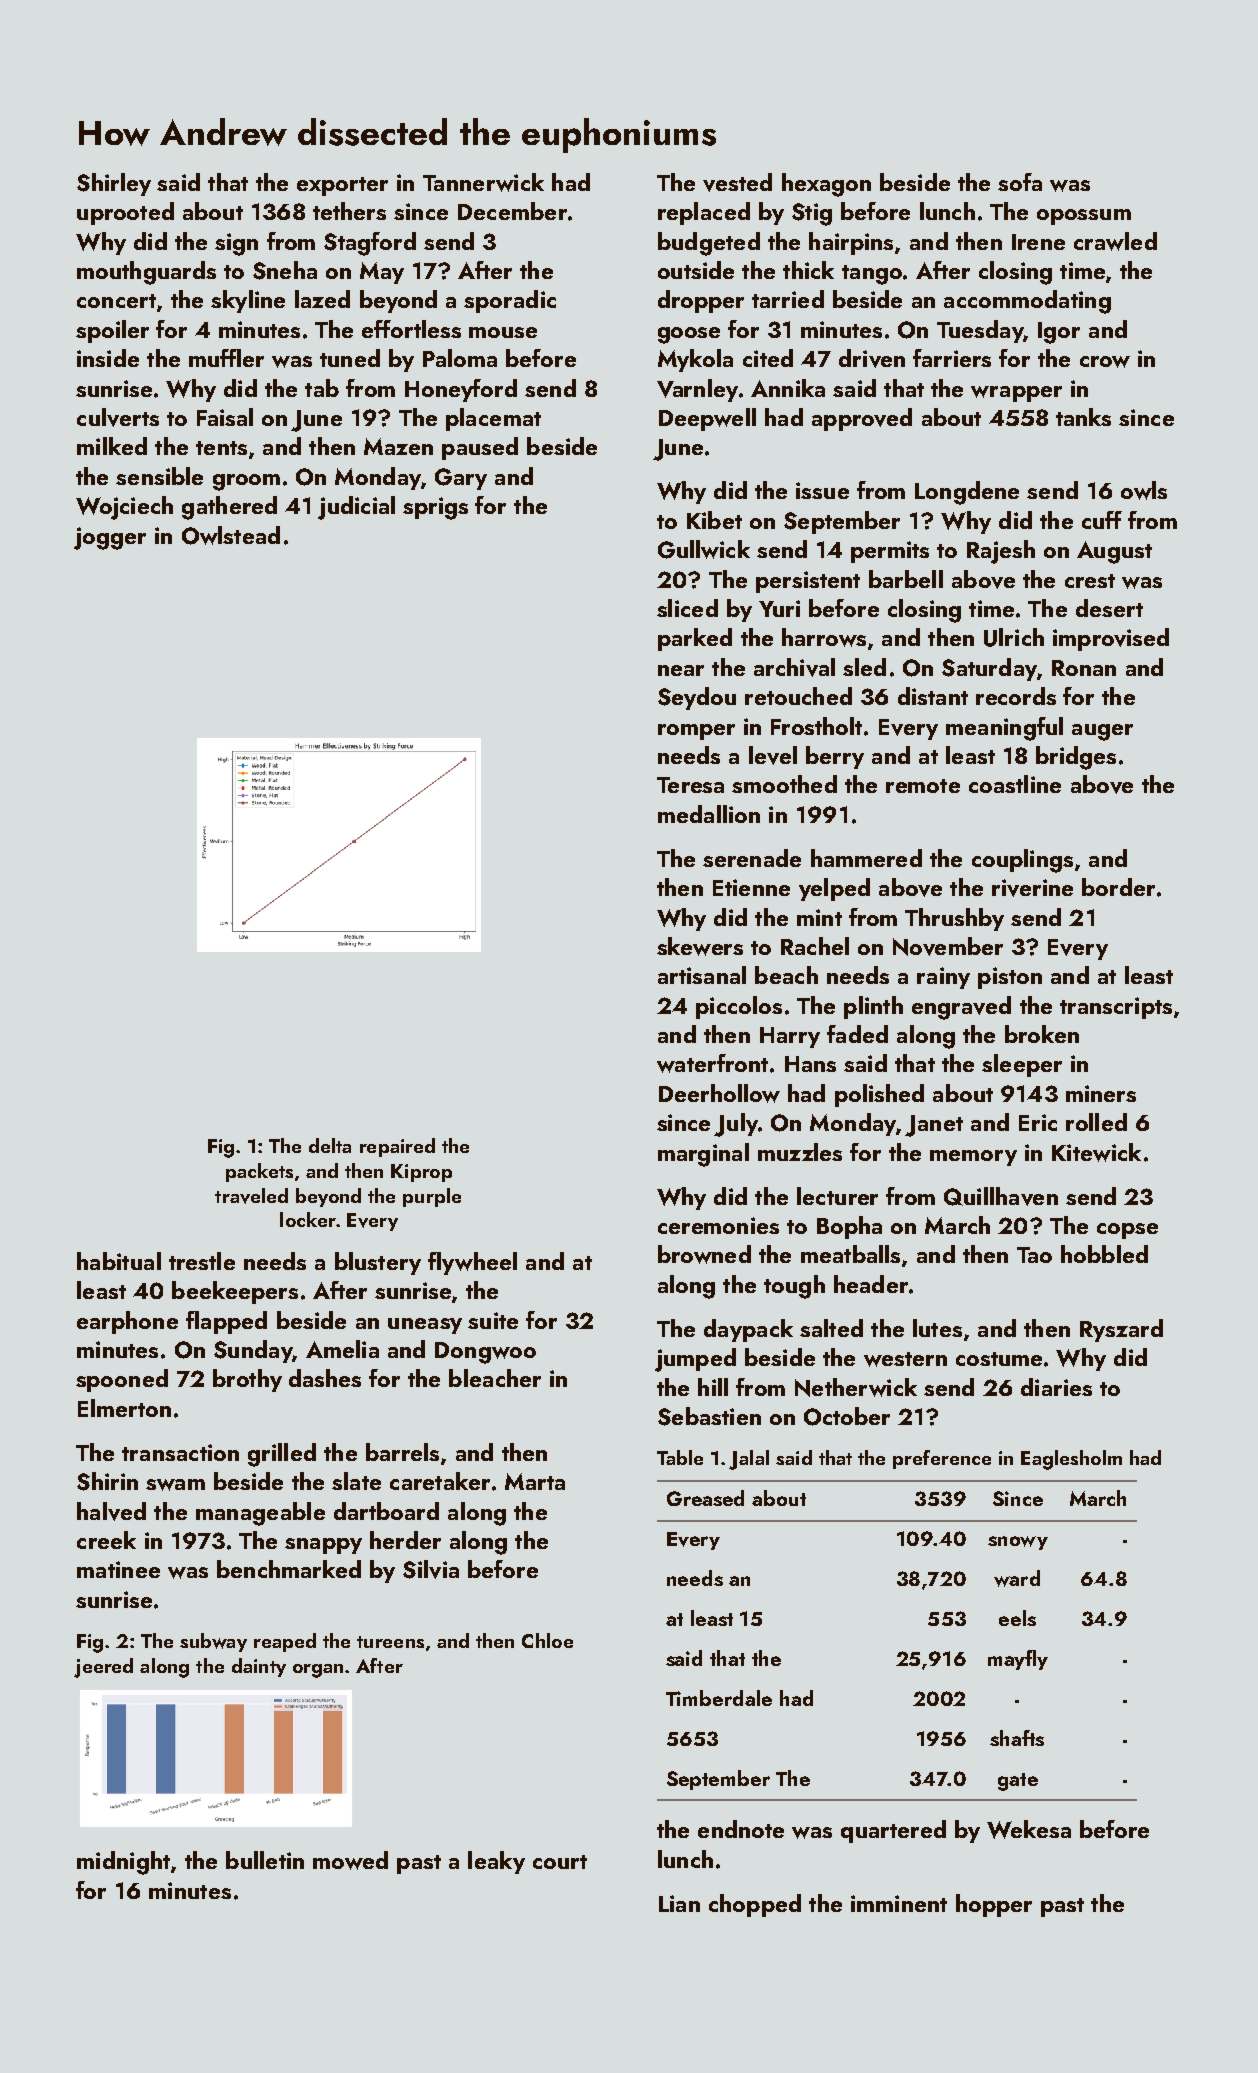 Image resolution: width=1258 pixels, height=2073 pixels. What do you see at coordinates (834, 889) in the document?
I see `yelped` at bounding box center [834, 889].
